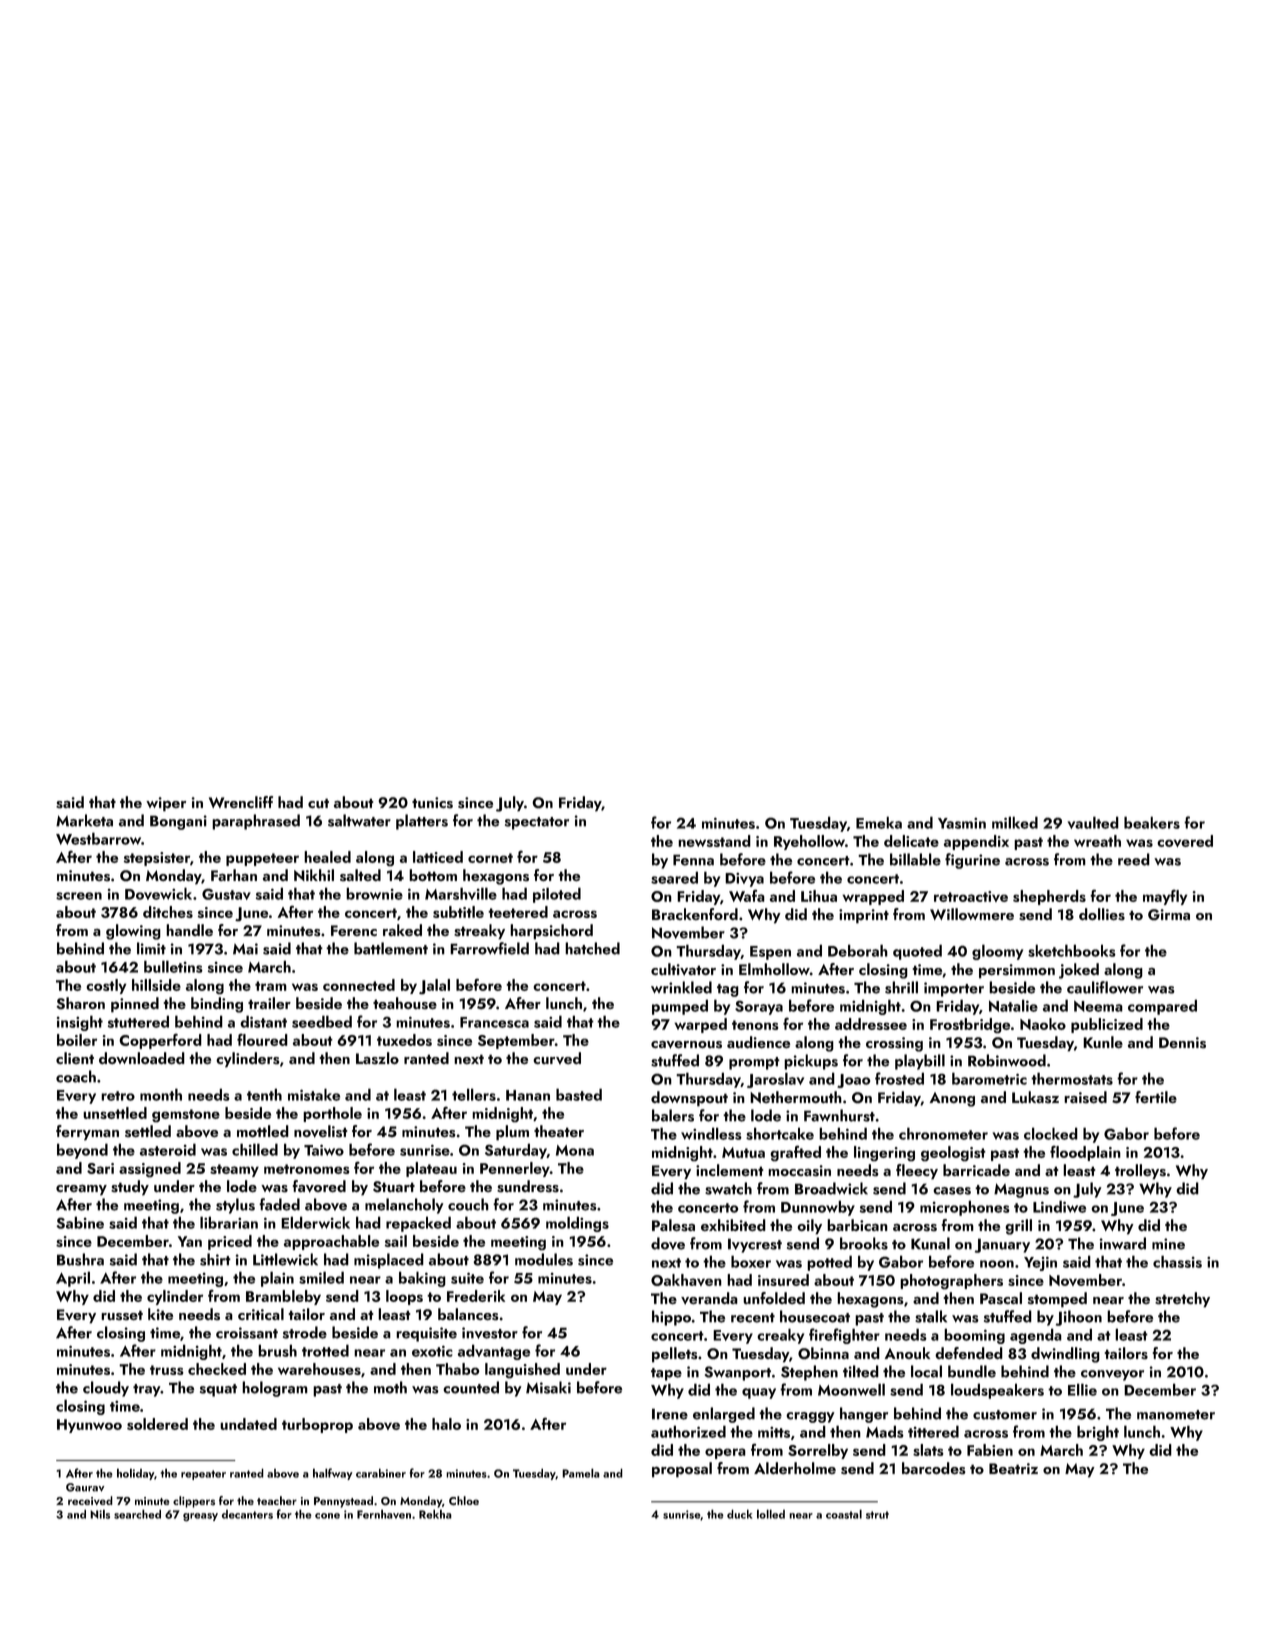  Describe the element at coordinates (1152, 822) in the page. I see `beakers` at that location.
